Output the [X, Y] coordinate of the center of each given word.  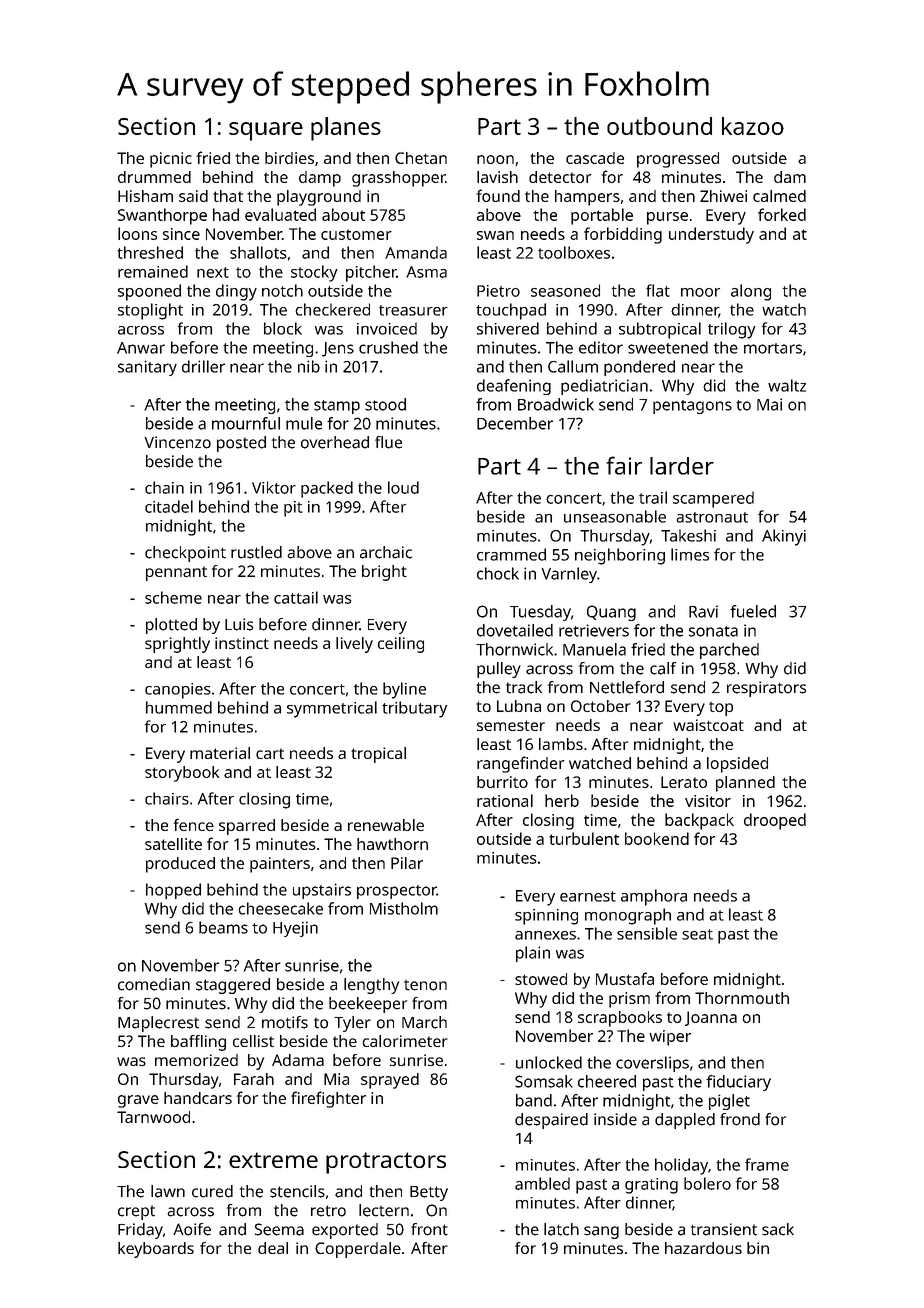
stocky [314, 273]
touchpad [511, 311]
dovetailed [515, 630]
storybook [182, 774]
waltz [787, 385]
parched [729, 651]
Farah [254, 1079]
